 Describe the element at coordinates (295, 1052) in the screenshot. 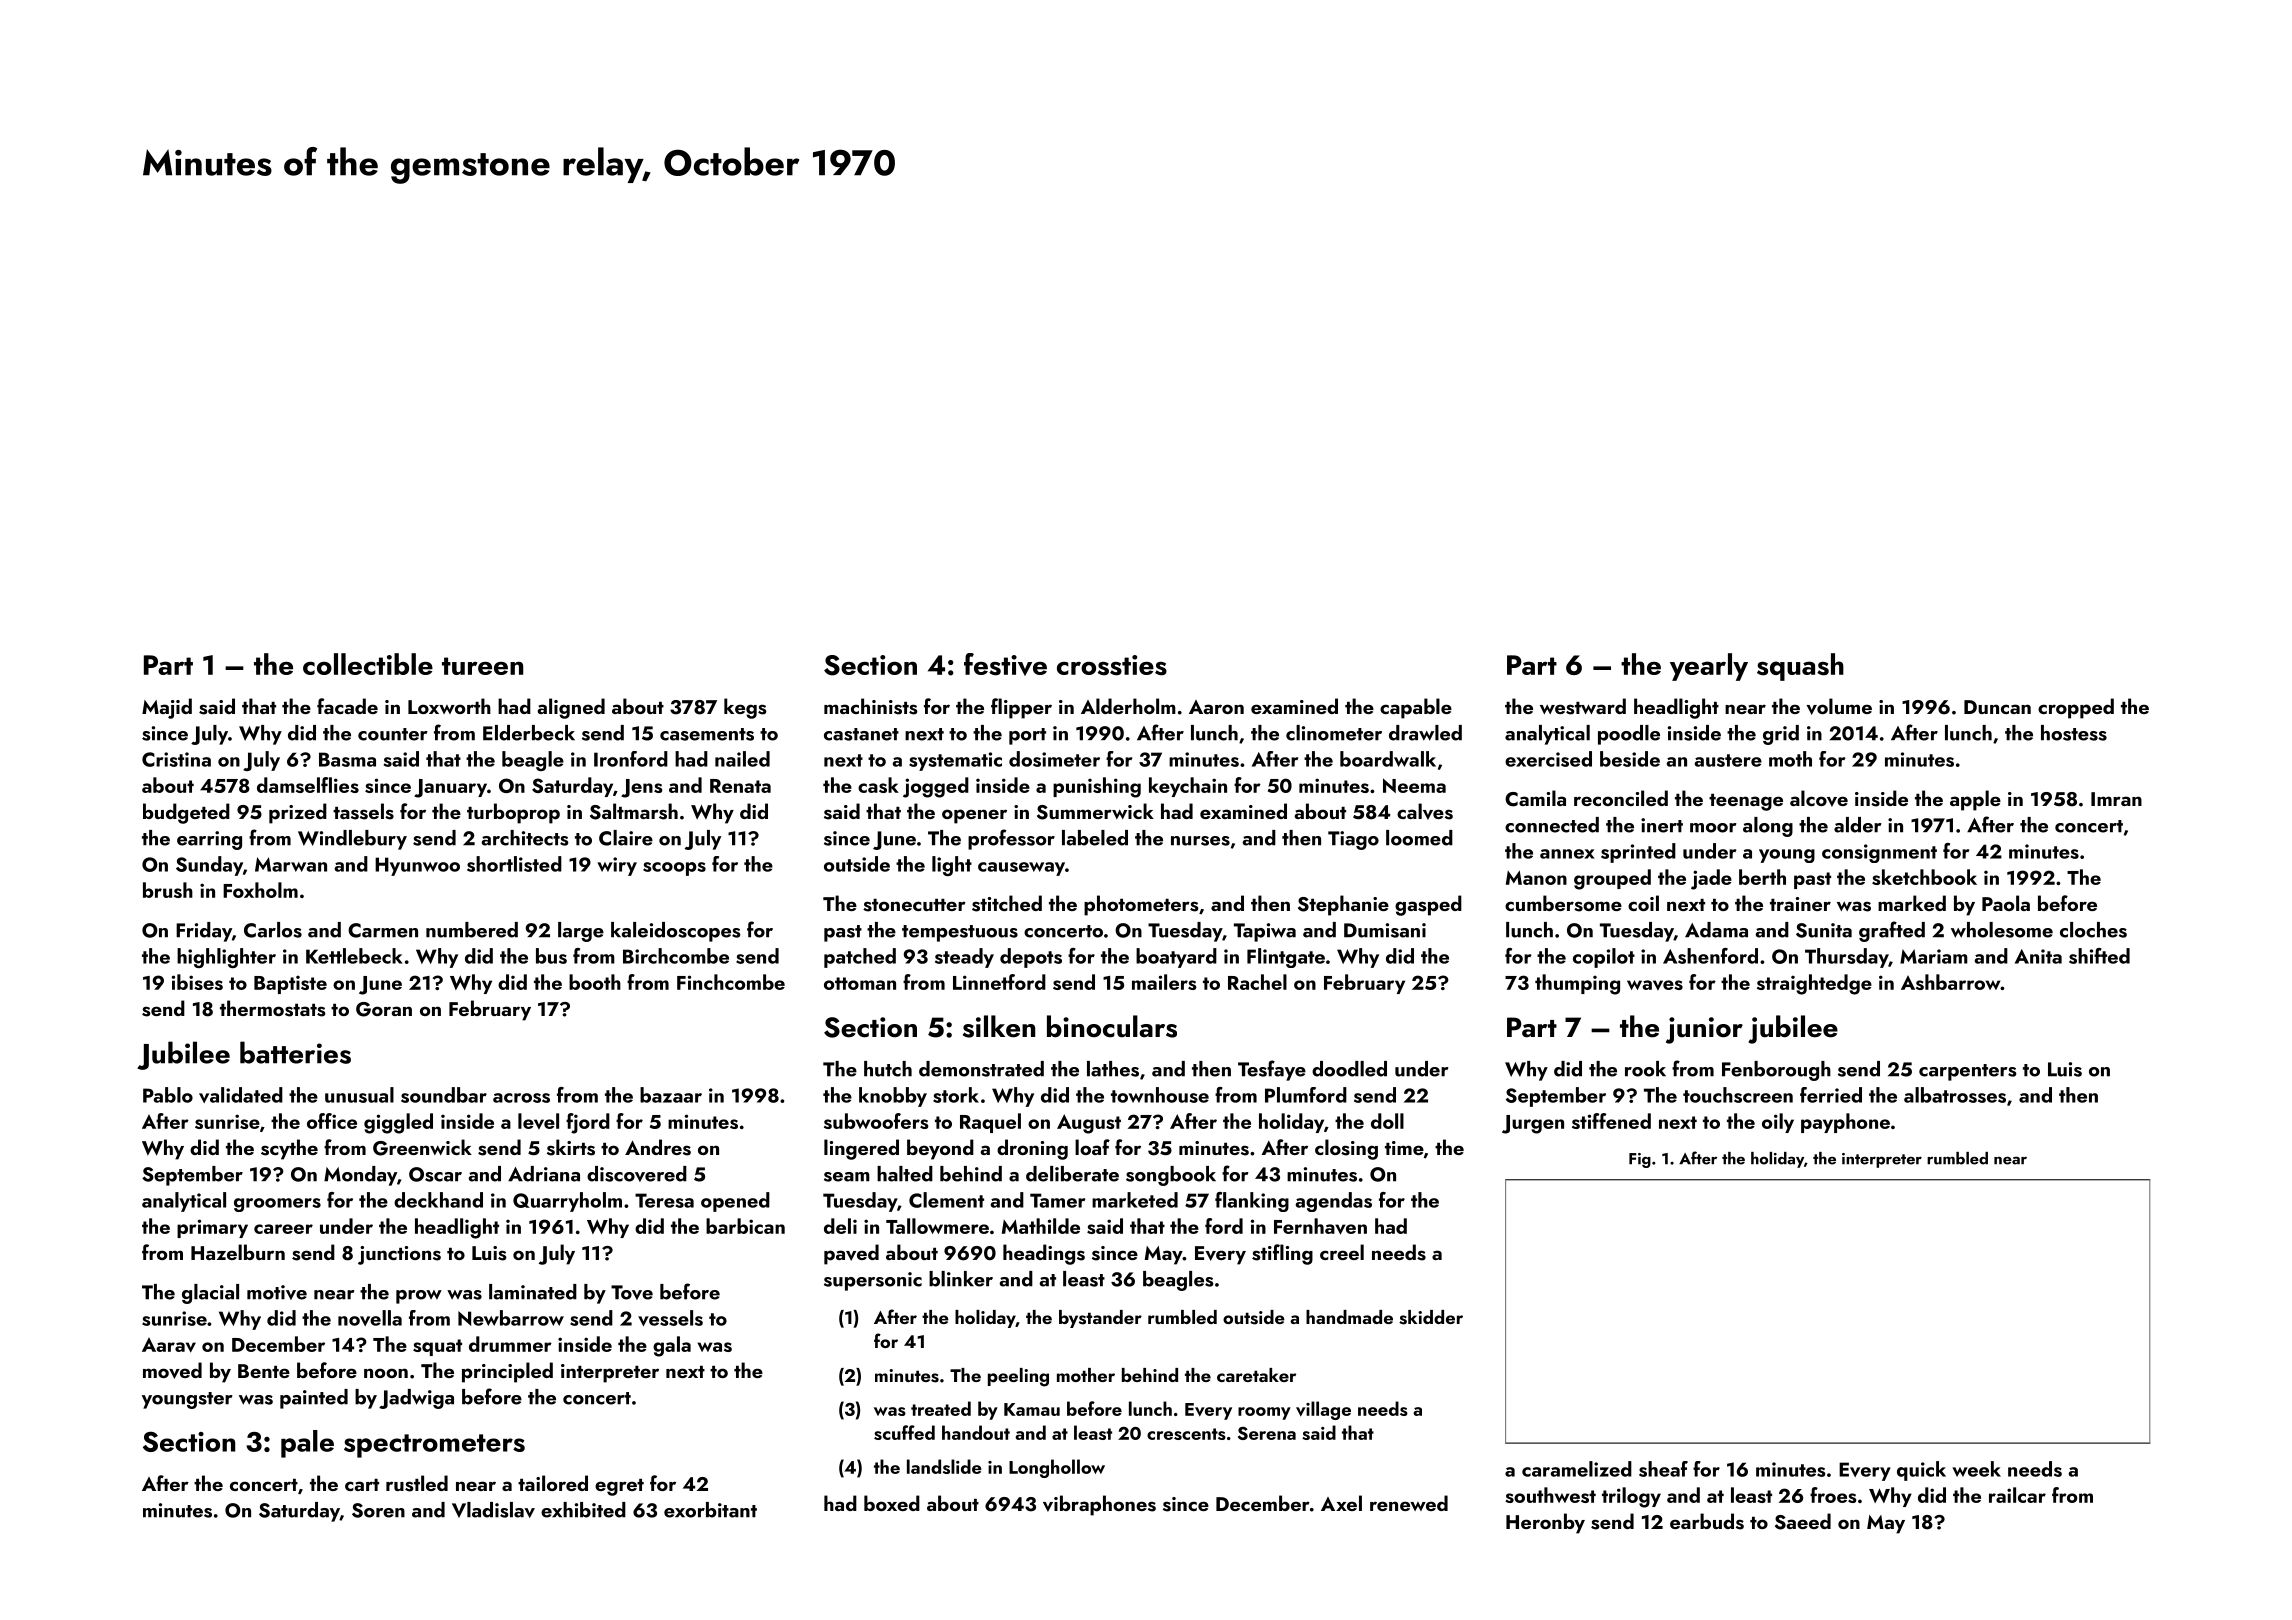

I see `batteries` at that location.
